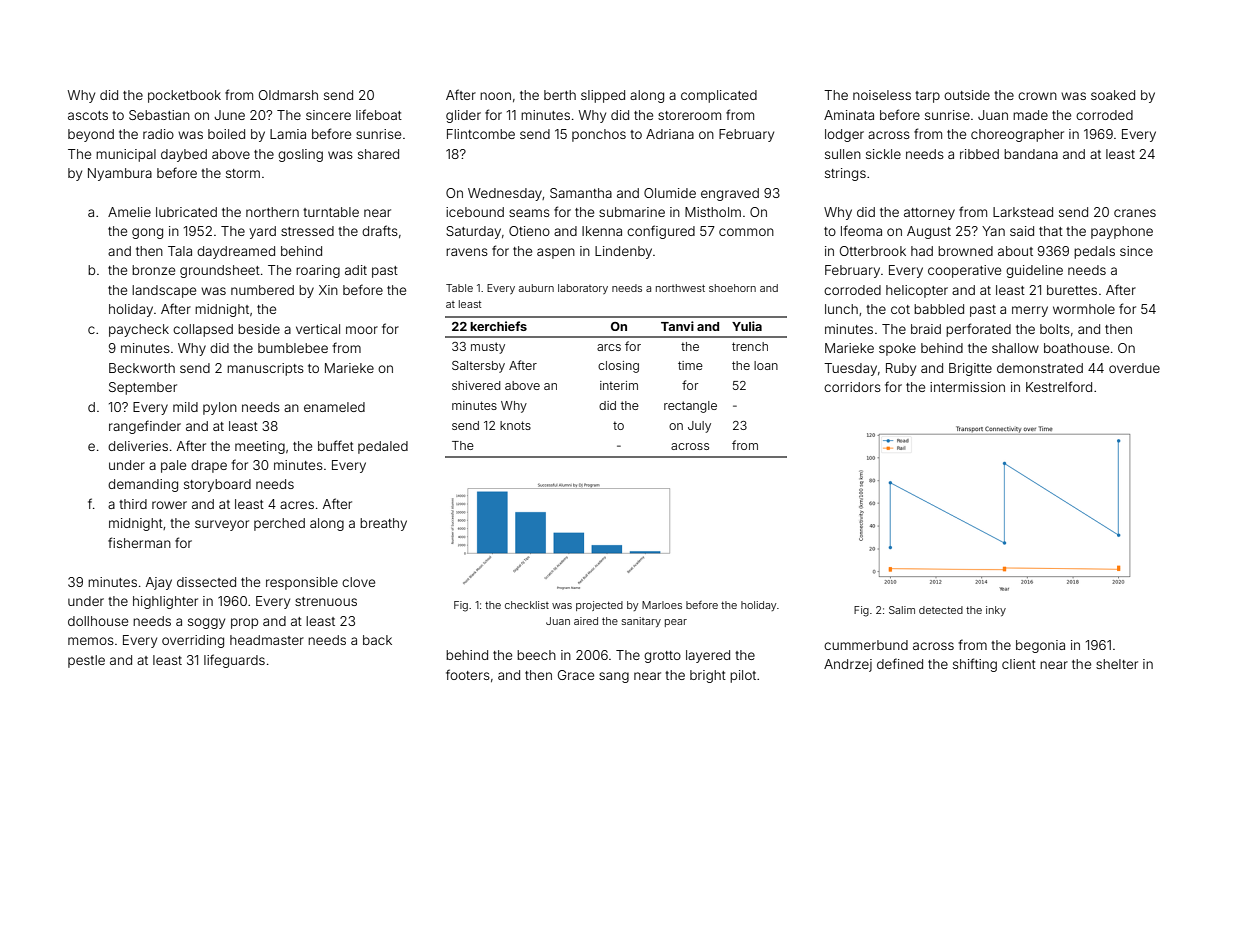 Image resolution: width=1233 pixels, height=952 pixels. What do you see at coordinates (86, 661) in the document?
I see `pestle` at bounding box center [86, 661].
